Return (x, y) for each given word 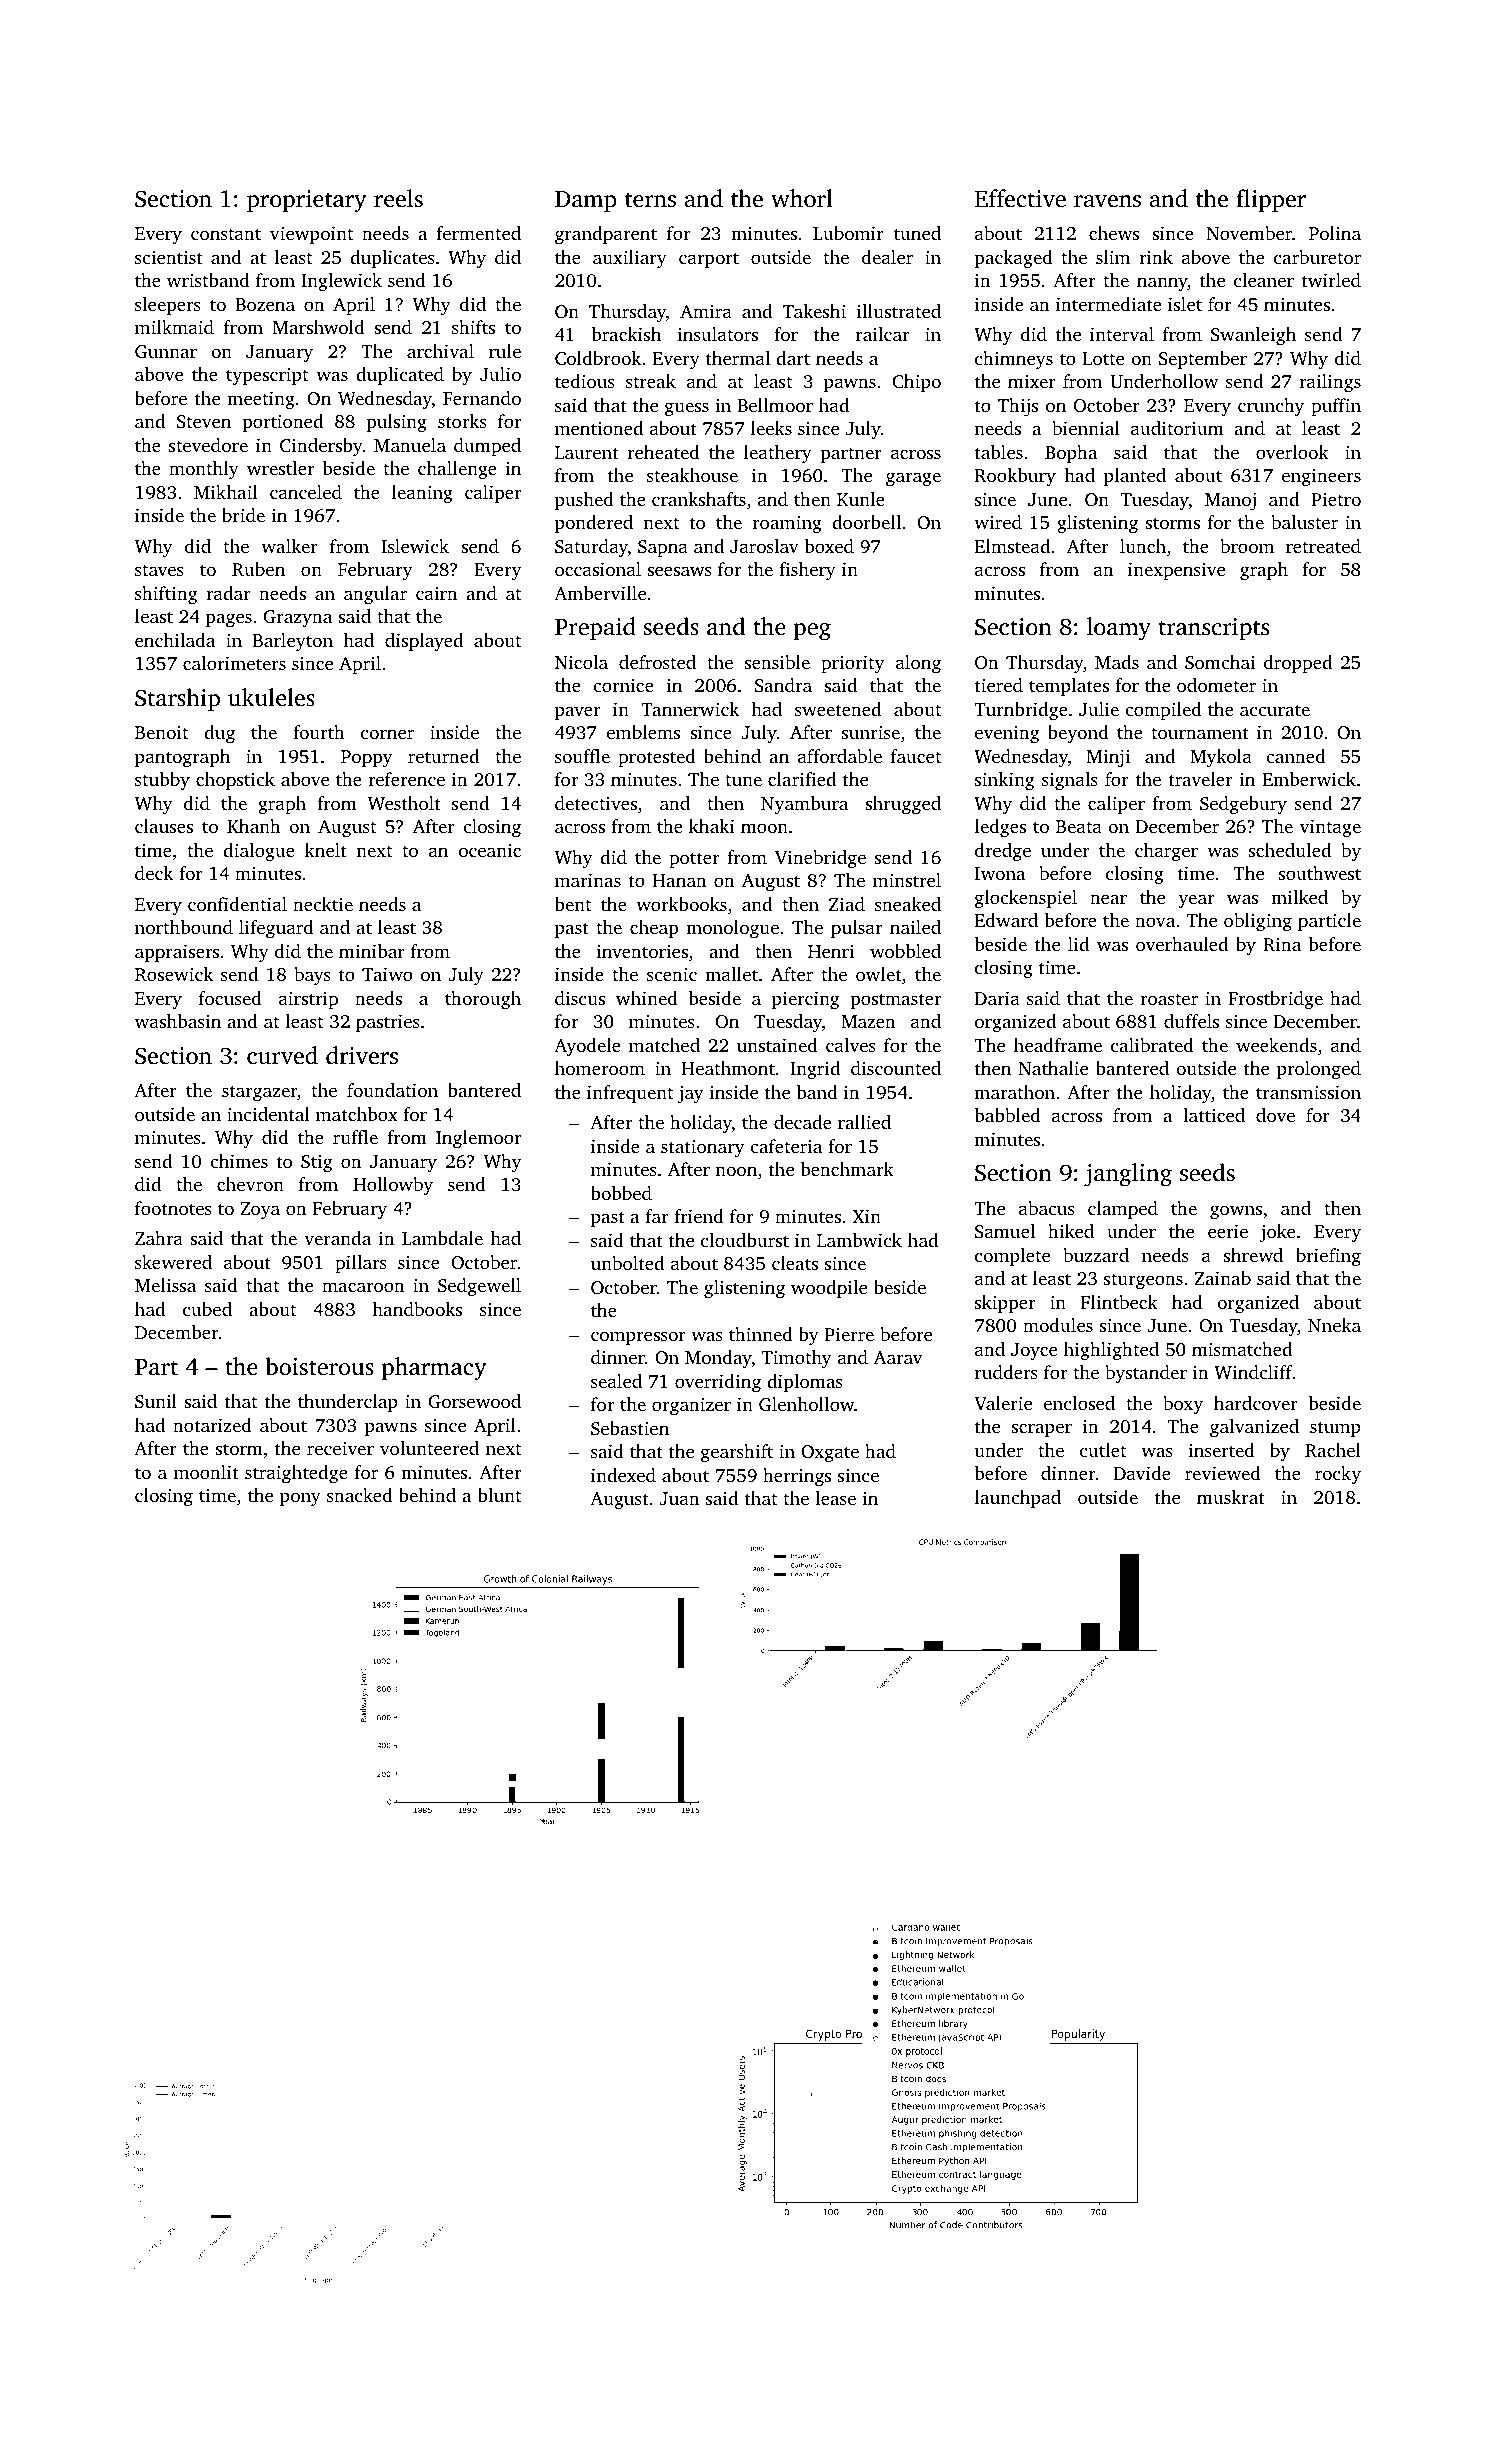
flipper (1271, 201)
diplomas (805, 1383)
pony (300, 1499)
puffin (1336, 407)
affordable (840, 756)
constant (226, 234)
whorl (802, 198)
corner (387, 734)
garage (913, 479)
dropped (1298, 664)
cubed (207, 1309)
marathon (1014, 1092)
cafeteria (786, 1146)
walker (289, 546)
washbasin (178, 1021)
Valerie (1003, 1403)
